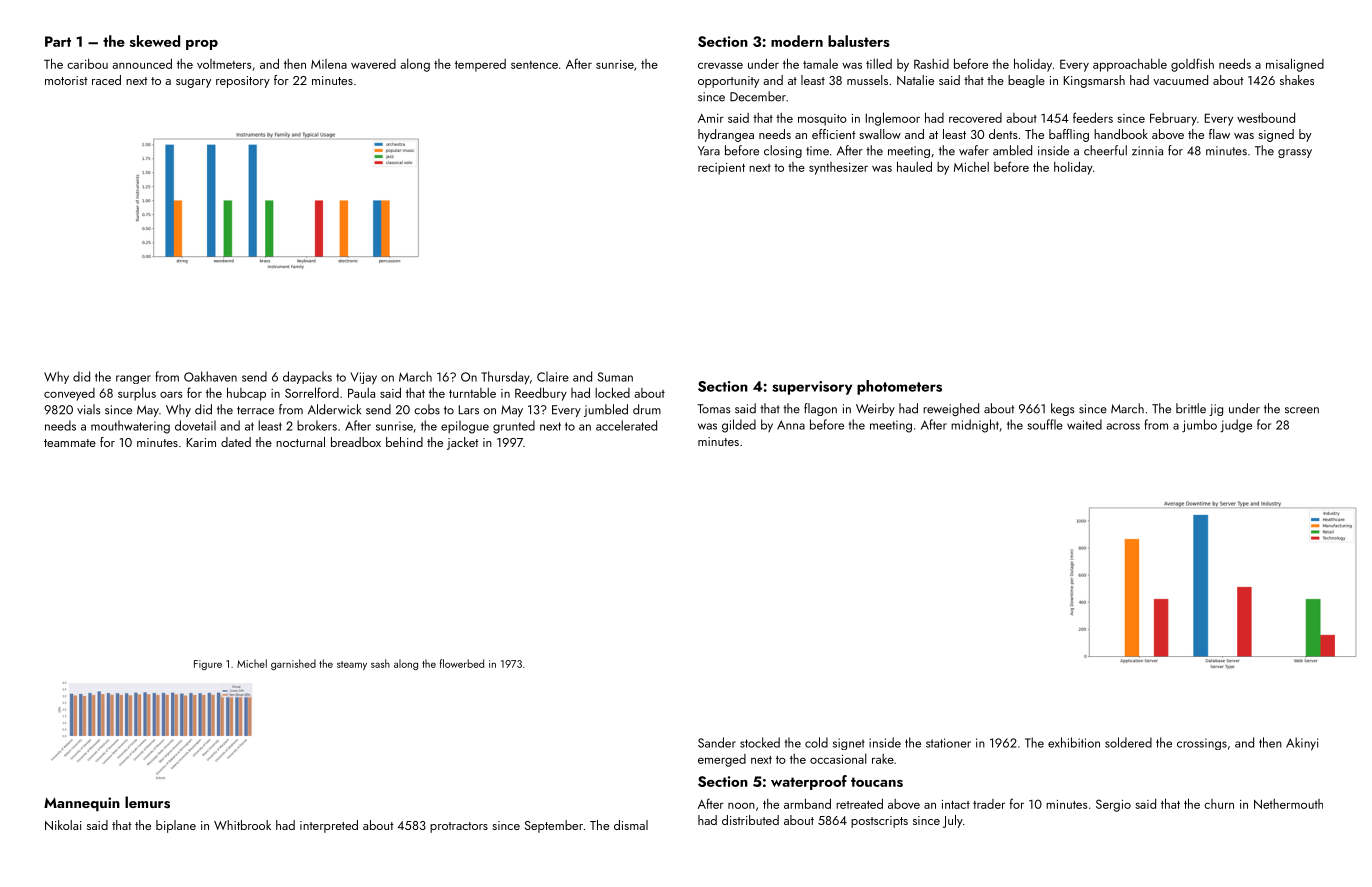  What do you see at coordinates (66, 80) in the screenshot?
I see `motorist` at bounding box center [66, 80].
